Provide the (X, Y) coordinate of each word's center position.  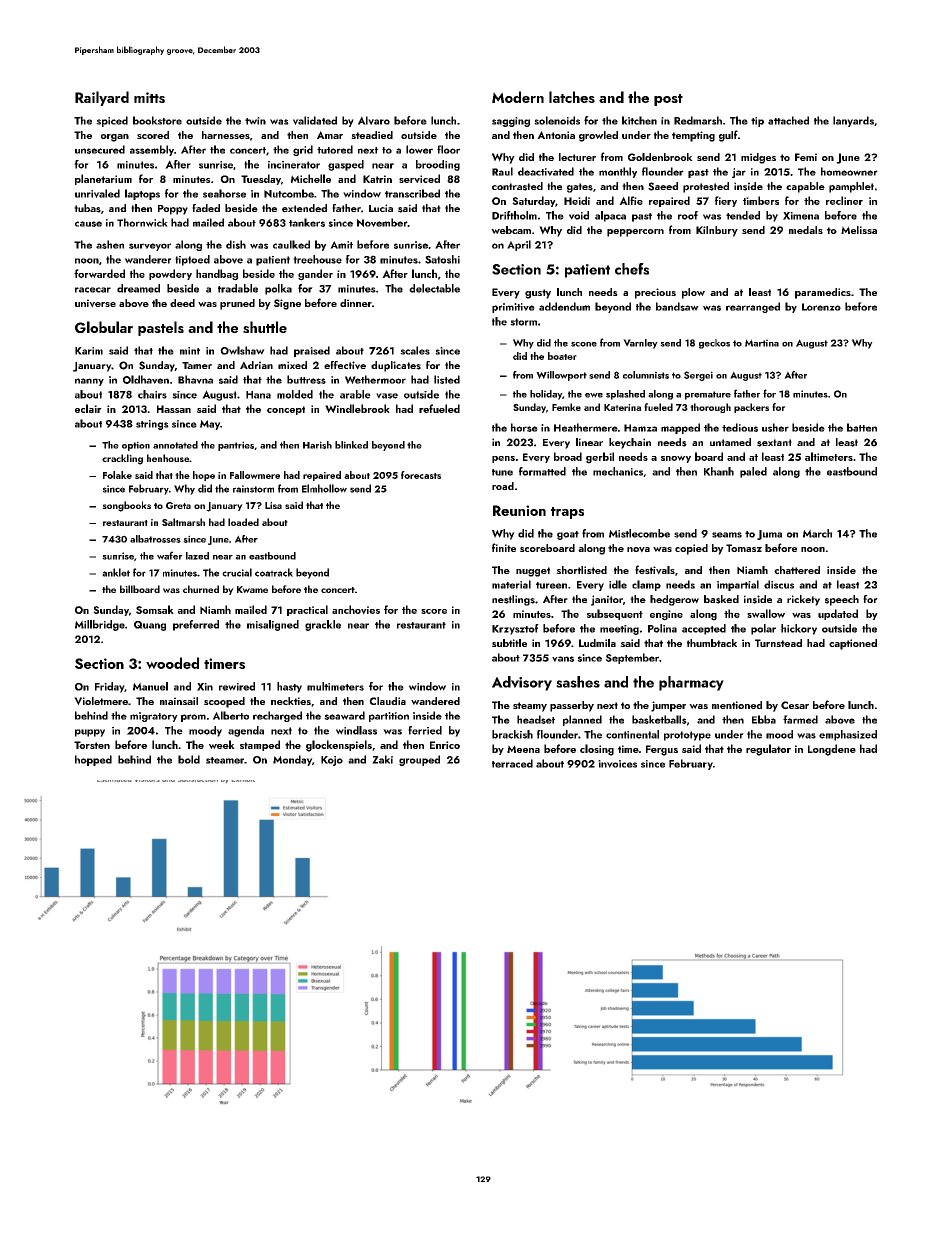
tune (502, 472)
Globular (104, 327)
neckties (291, 701)
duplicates (396, 366)
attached (788, 120)
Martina (762, 343)
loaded (243, 522)
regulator (768, 750)
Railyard (102, 98)
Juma (769, 535)
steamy (530, 707)
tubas (87, 208)
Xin (205, 687)
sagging (511, 122)
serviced (419, 178)
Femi (806, 157)
